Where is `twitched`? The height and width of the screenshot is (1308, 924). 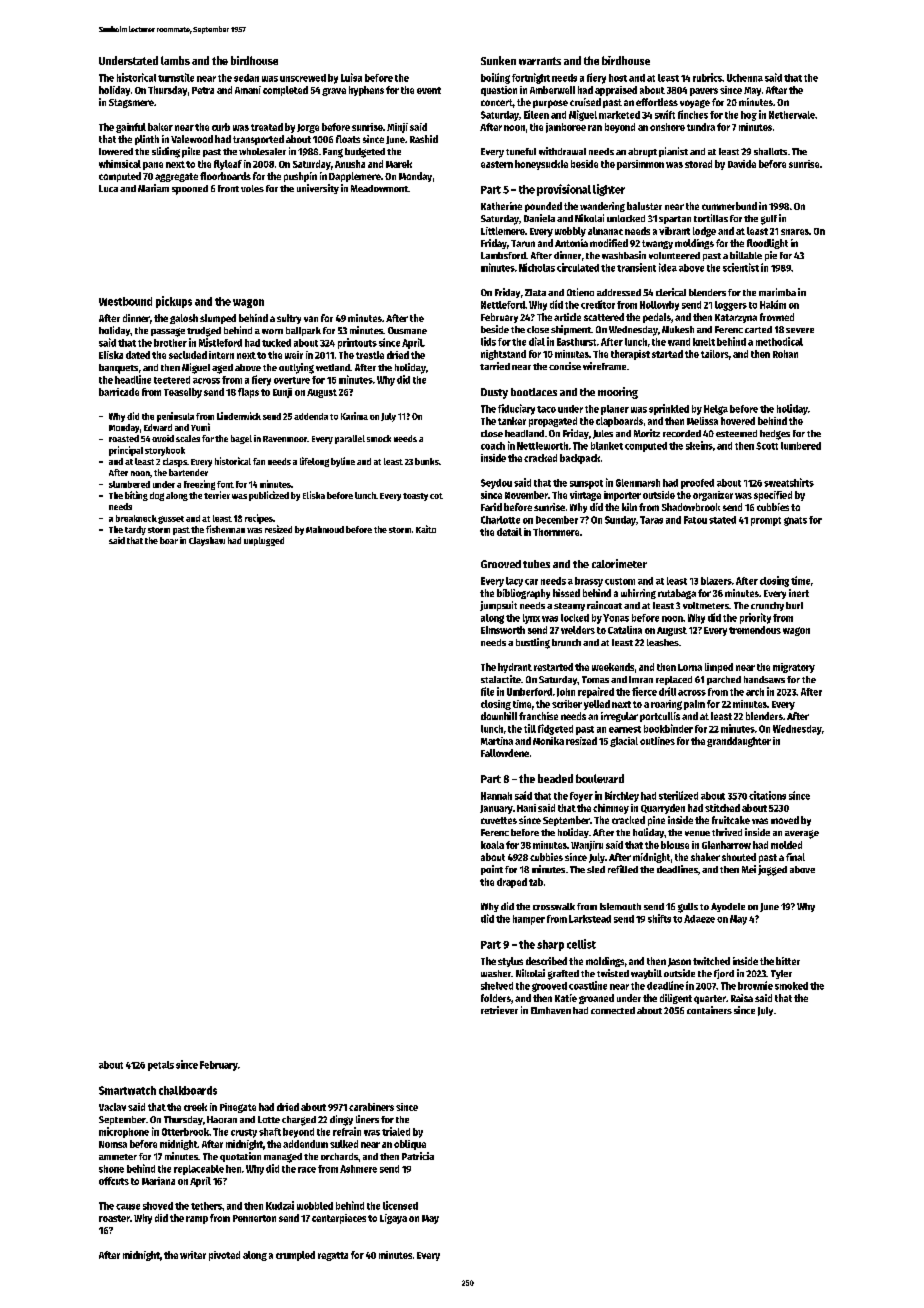
twitched is located at coordinates (711, 961).
